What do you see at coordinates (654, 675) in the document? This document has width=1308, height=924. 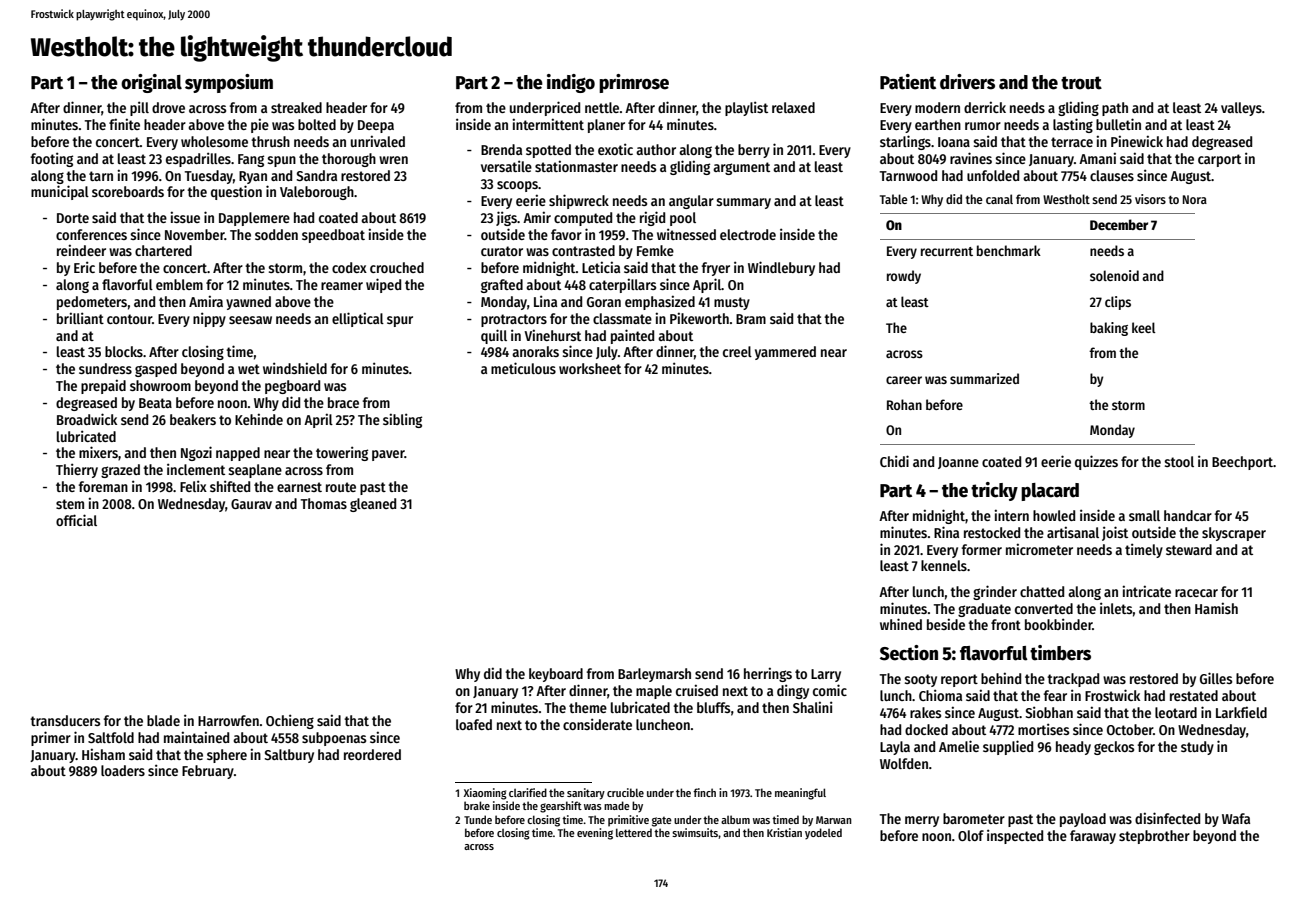 I see `Barleymarsh` at bounding box center [654, 675].
